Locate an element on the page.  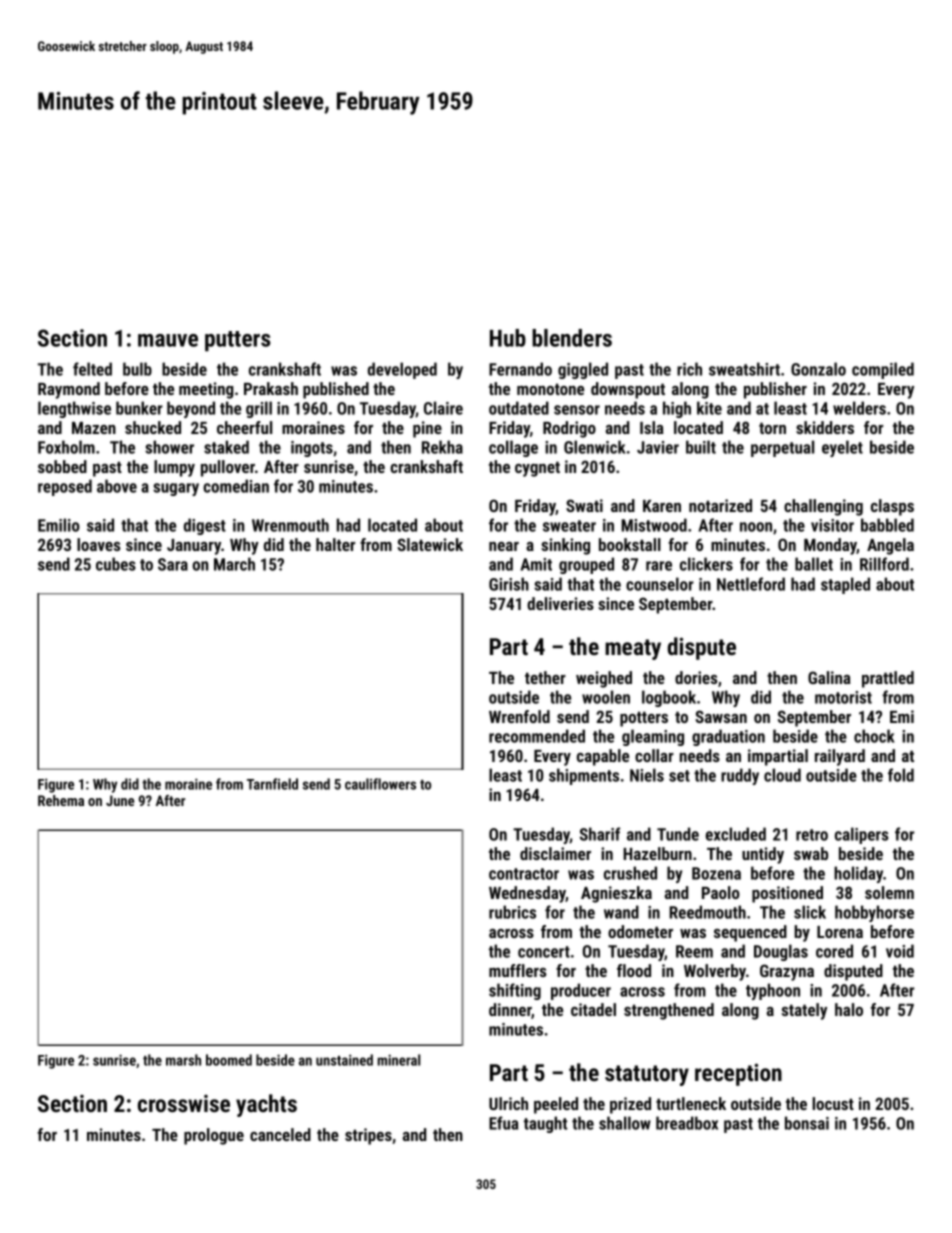
crosswise is located at coordinates (184, 1103).
